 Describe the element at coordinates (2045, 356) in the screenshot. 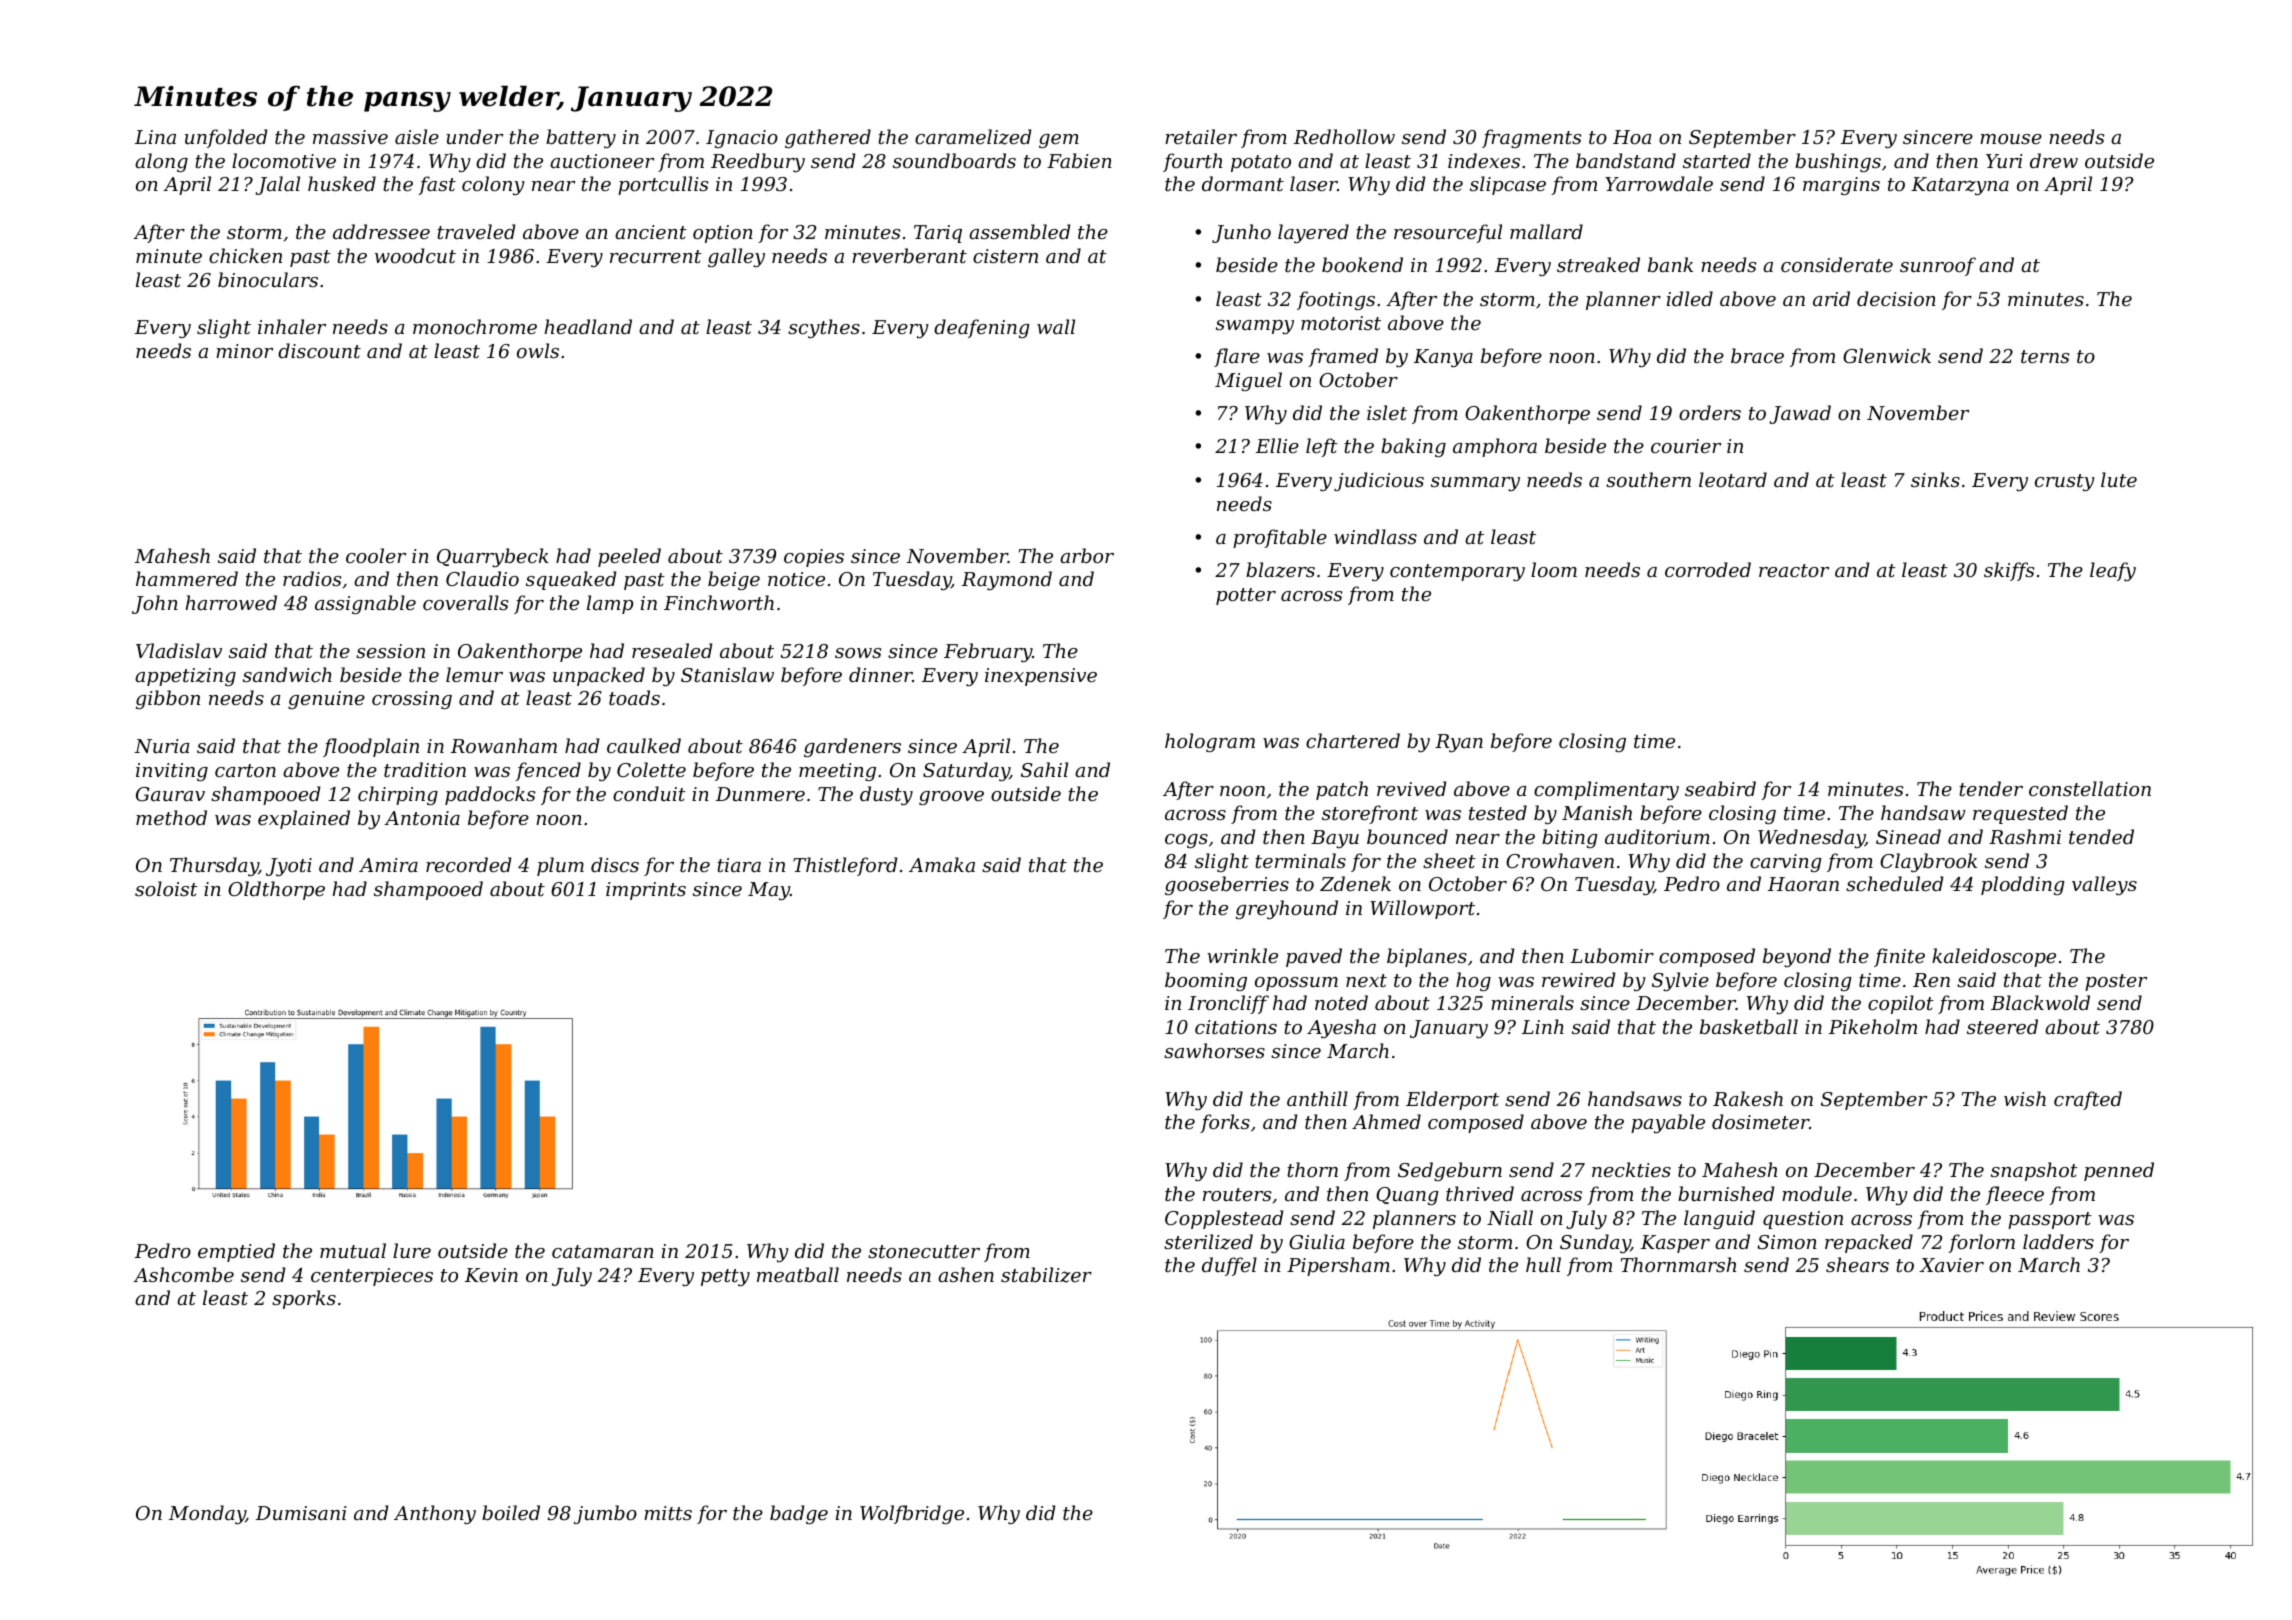

I see `terns` at that location.
